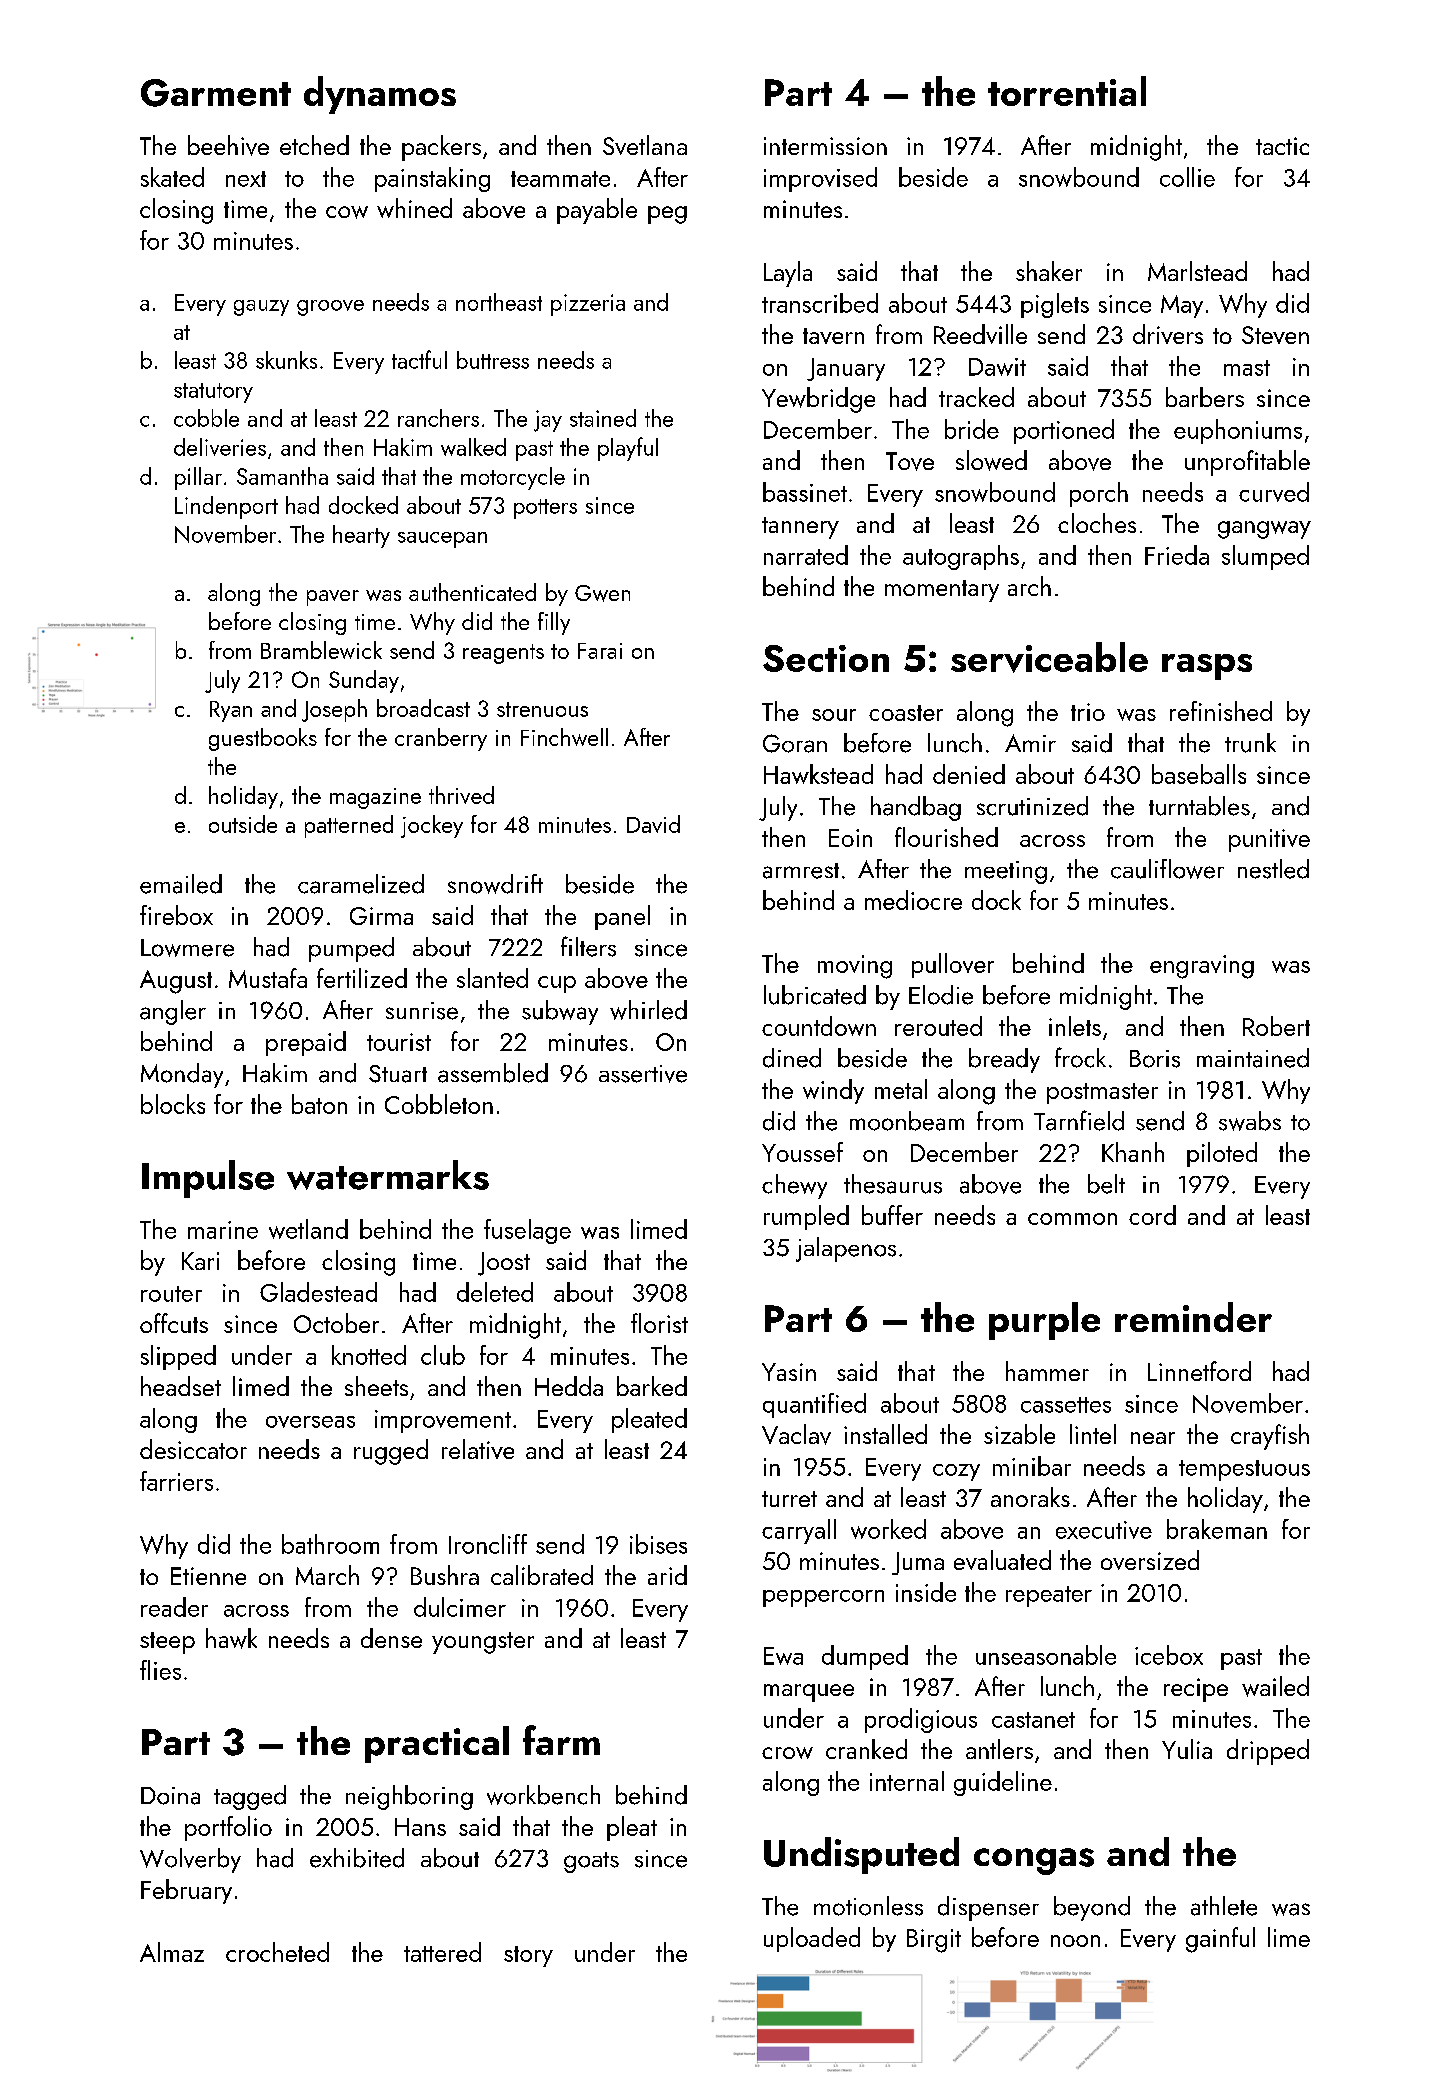 The image size is (1450, 2100). I want to click on unprofitable, so click(1247, 463).
